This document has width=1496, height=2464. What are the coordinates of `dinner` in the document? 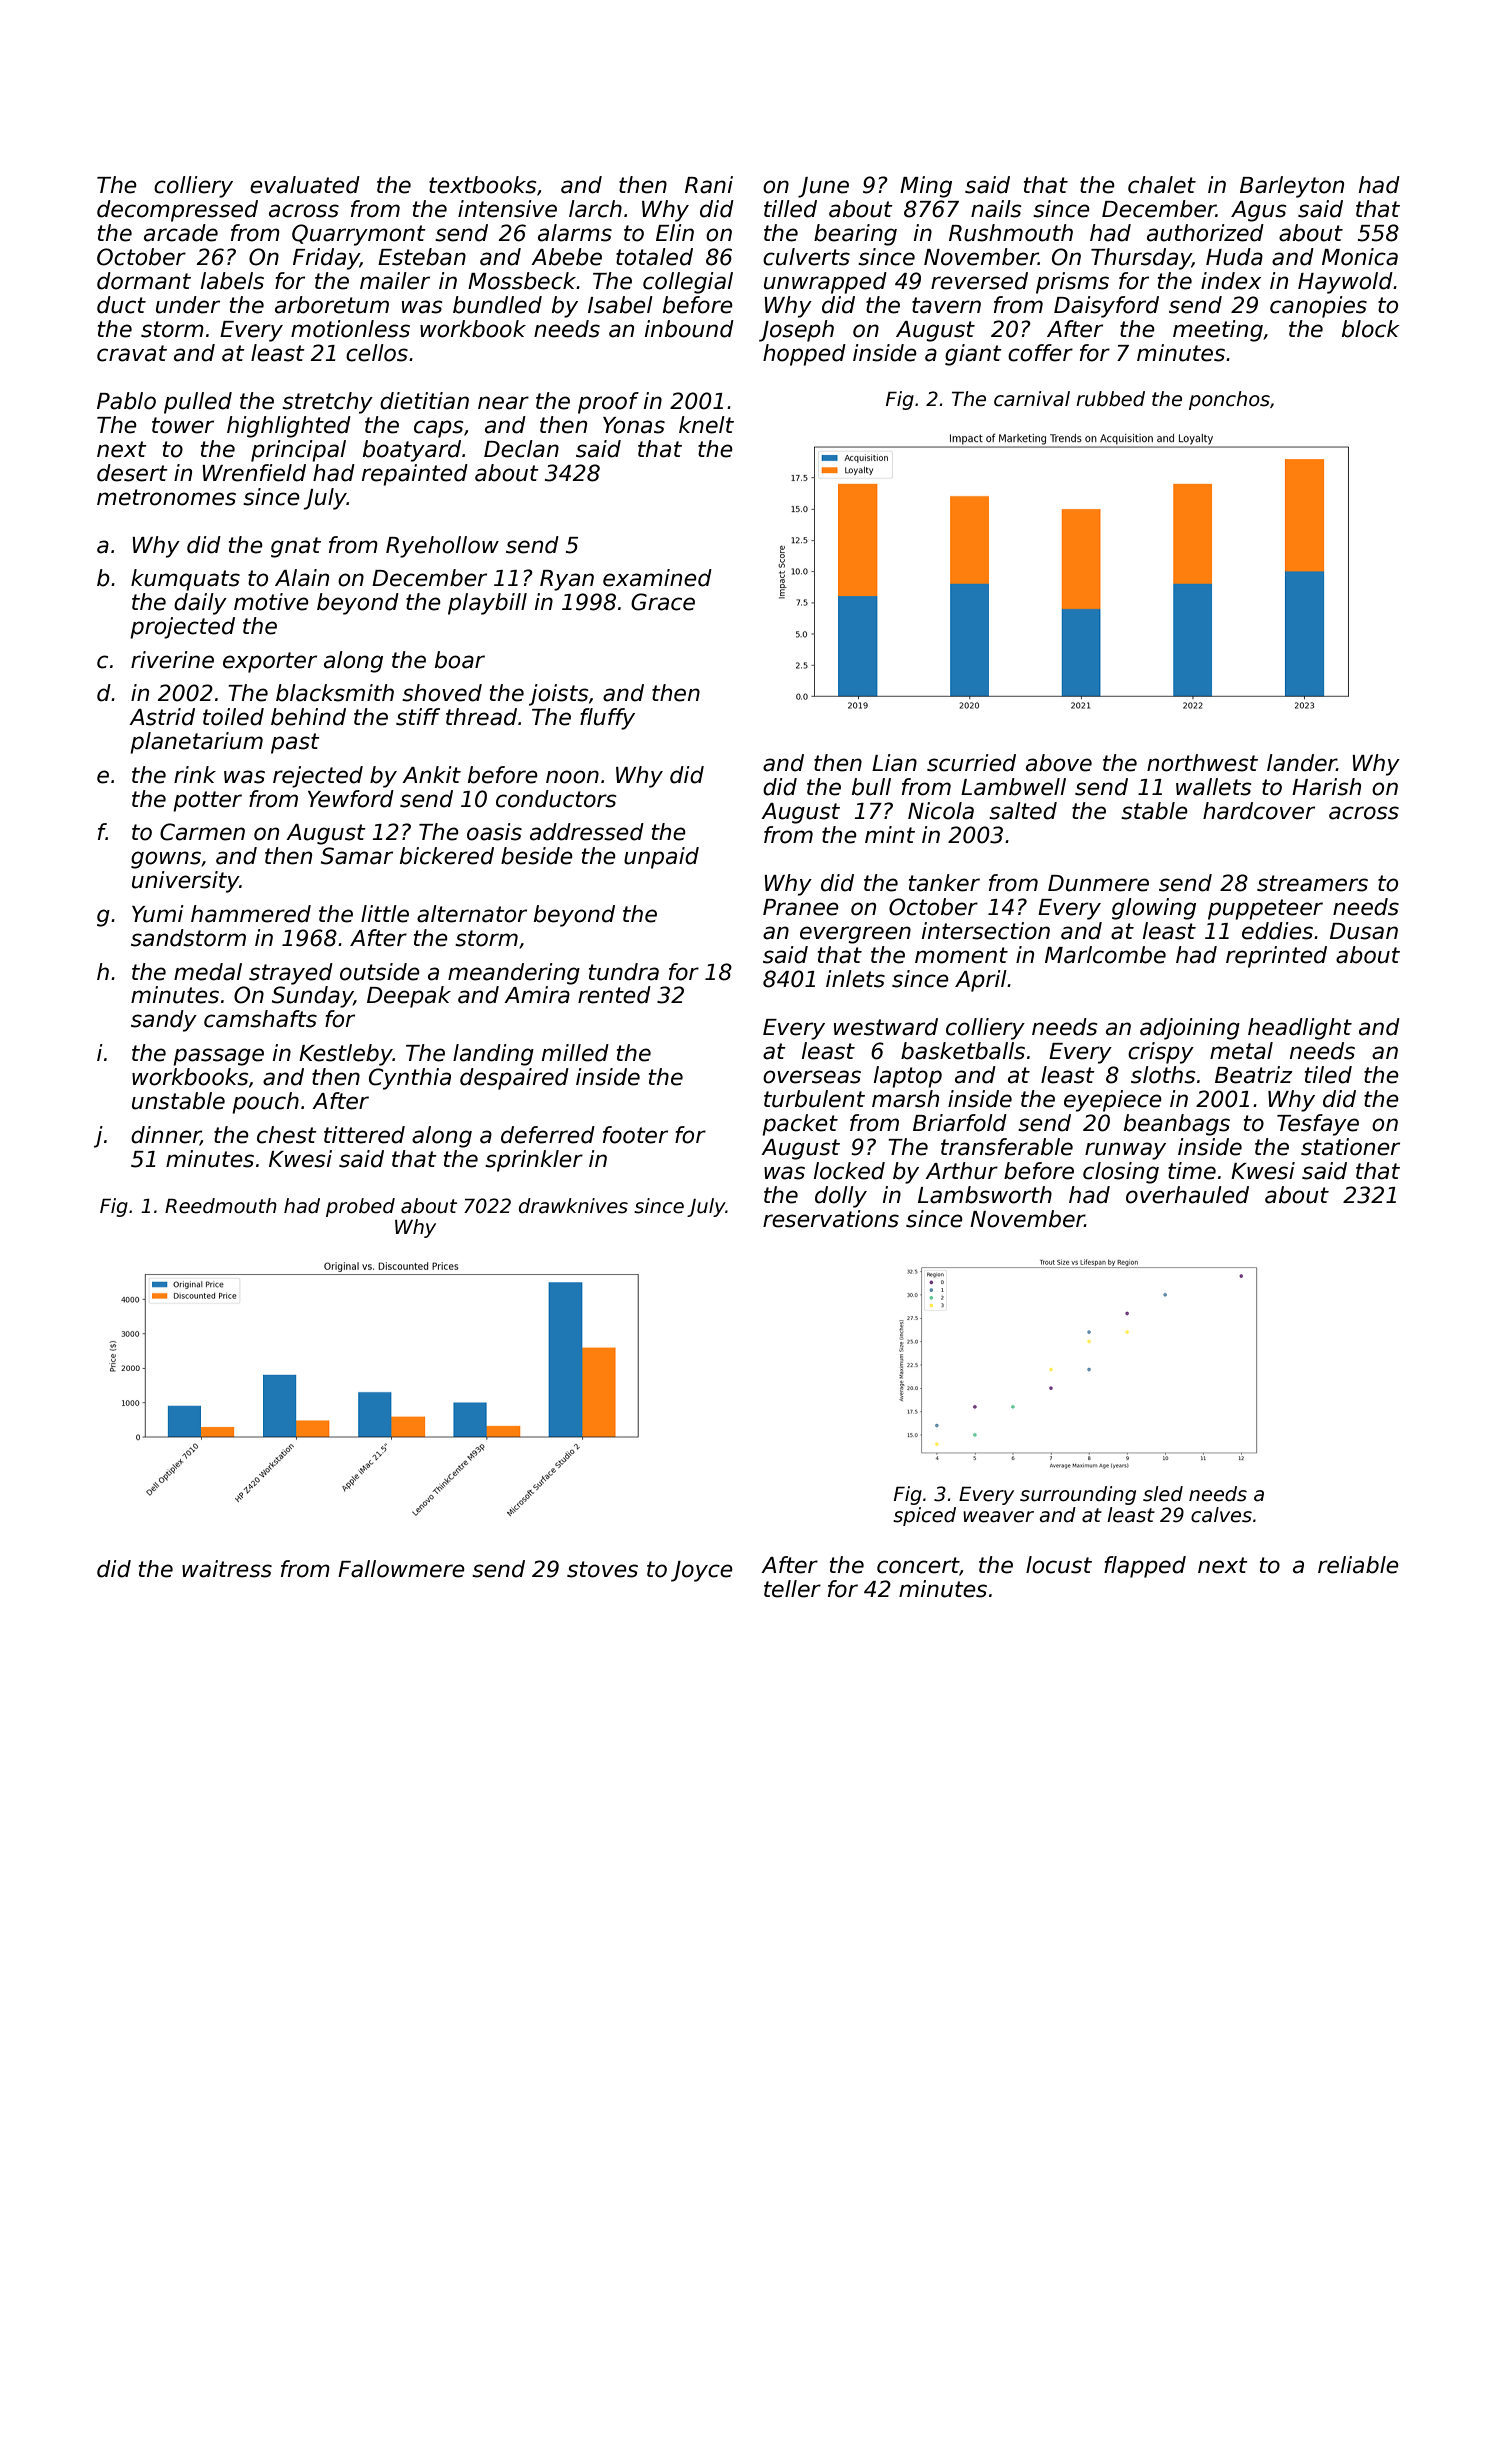 It's located at (166, 1135).
